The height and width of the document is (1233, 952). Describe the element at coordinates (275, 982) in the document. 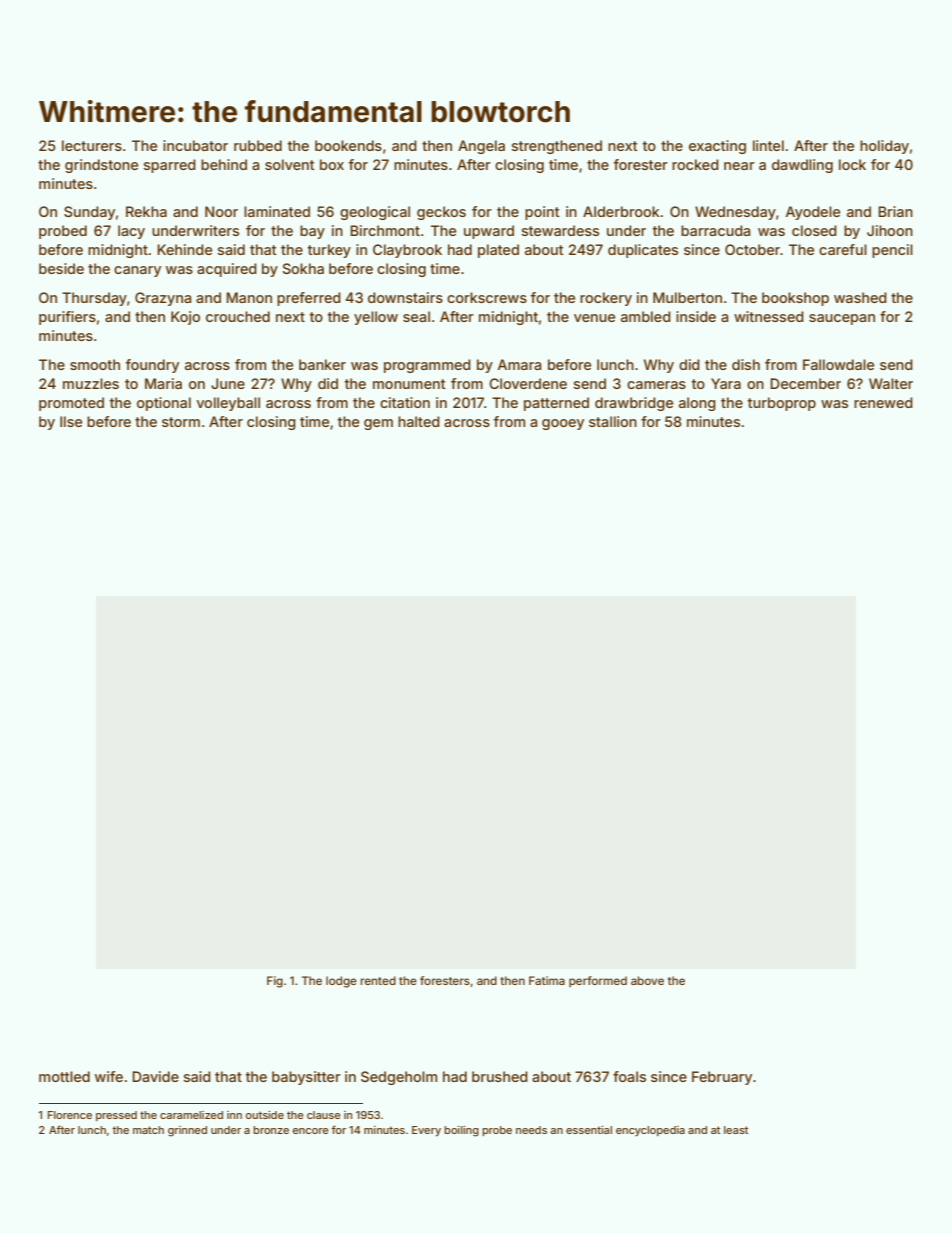

I see `Fig` at that location.
